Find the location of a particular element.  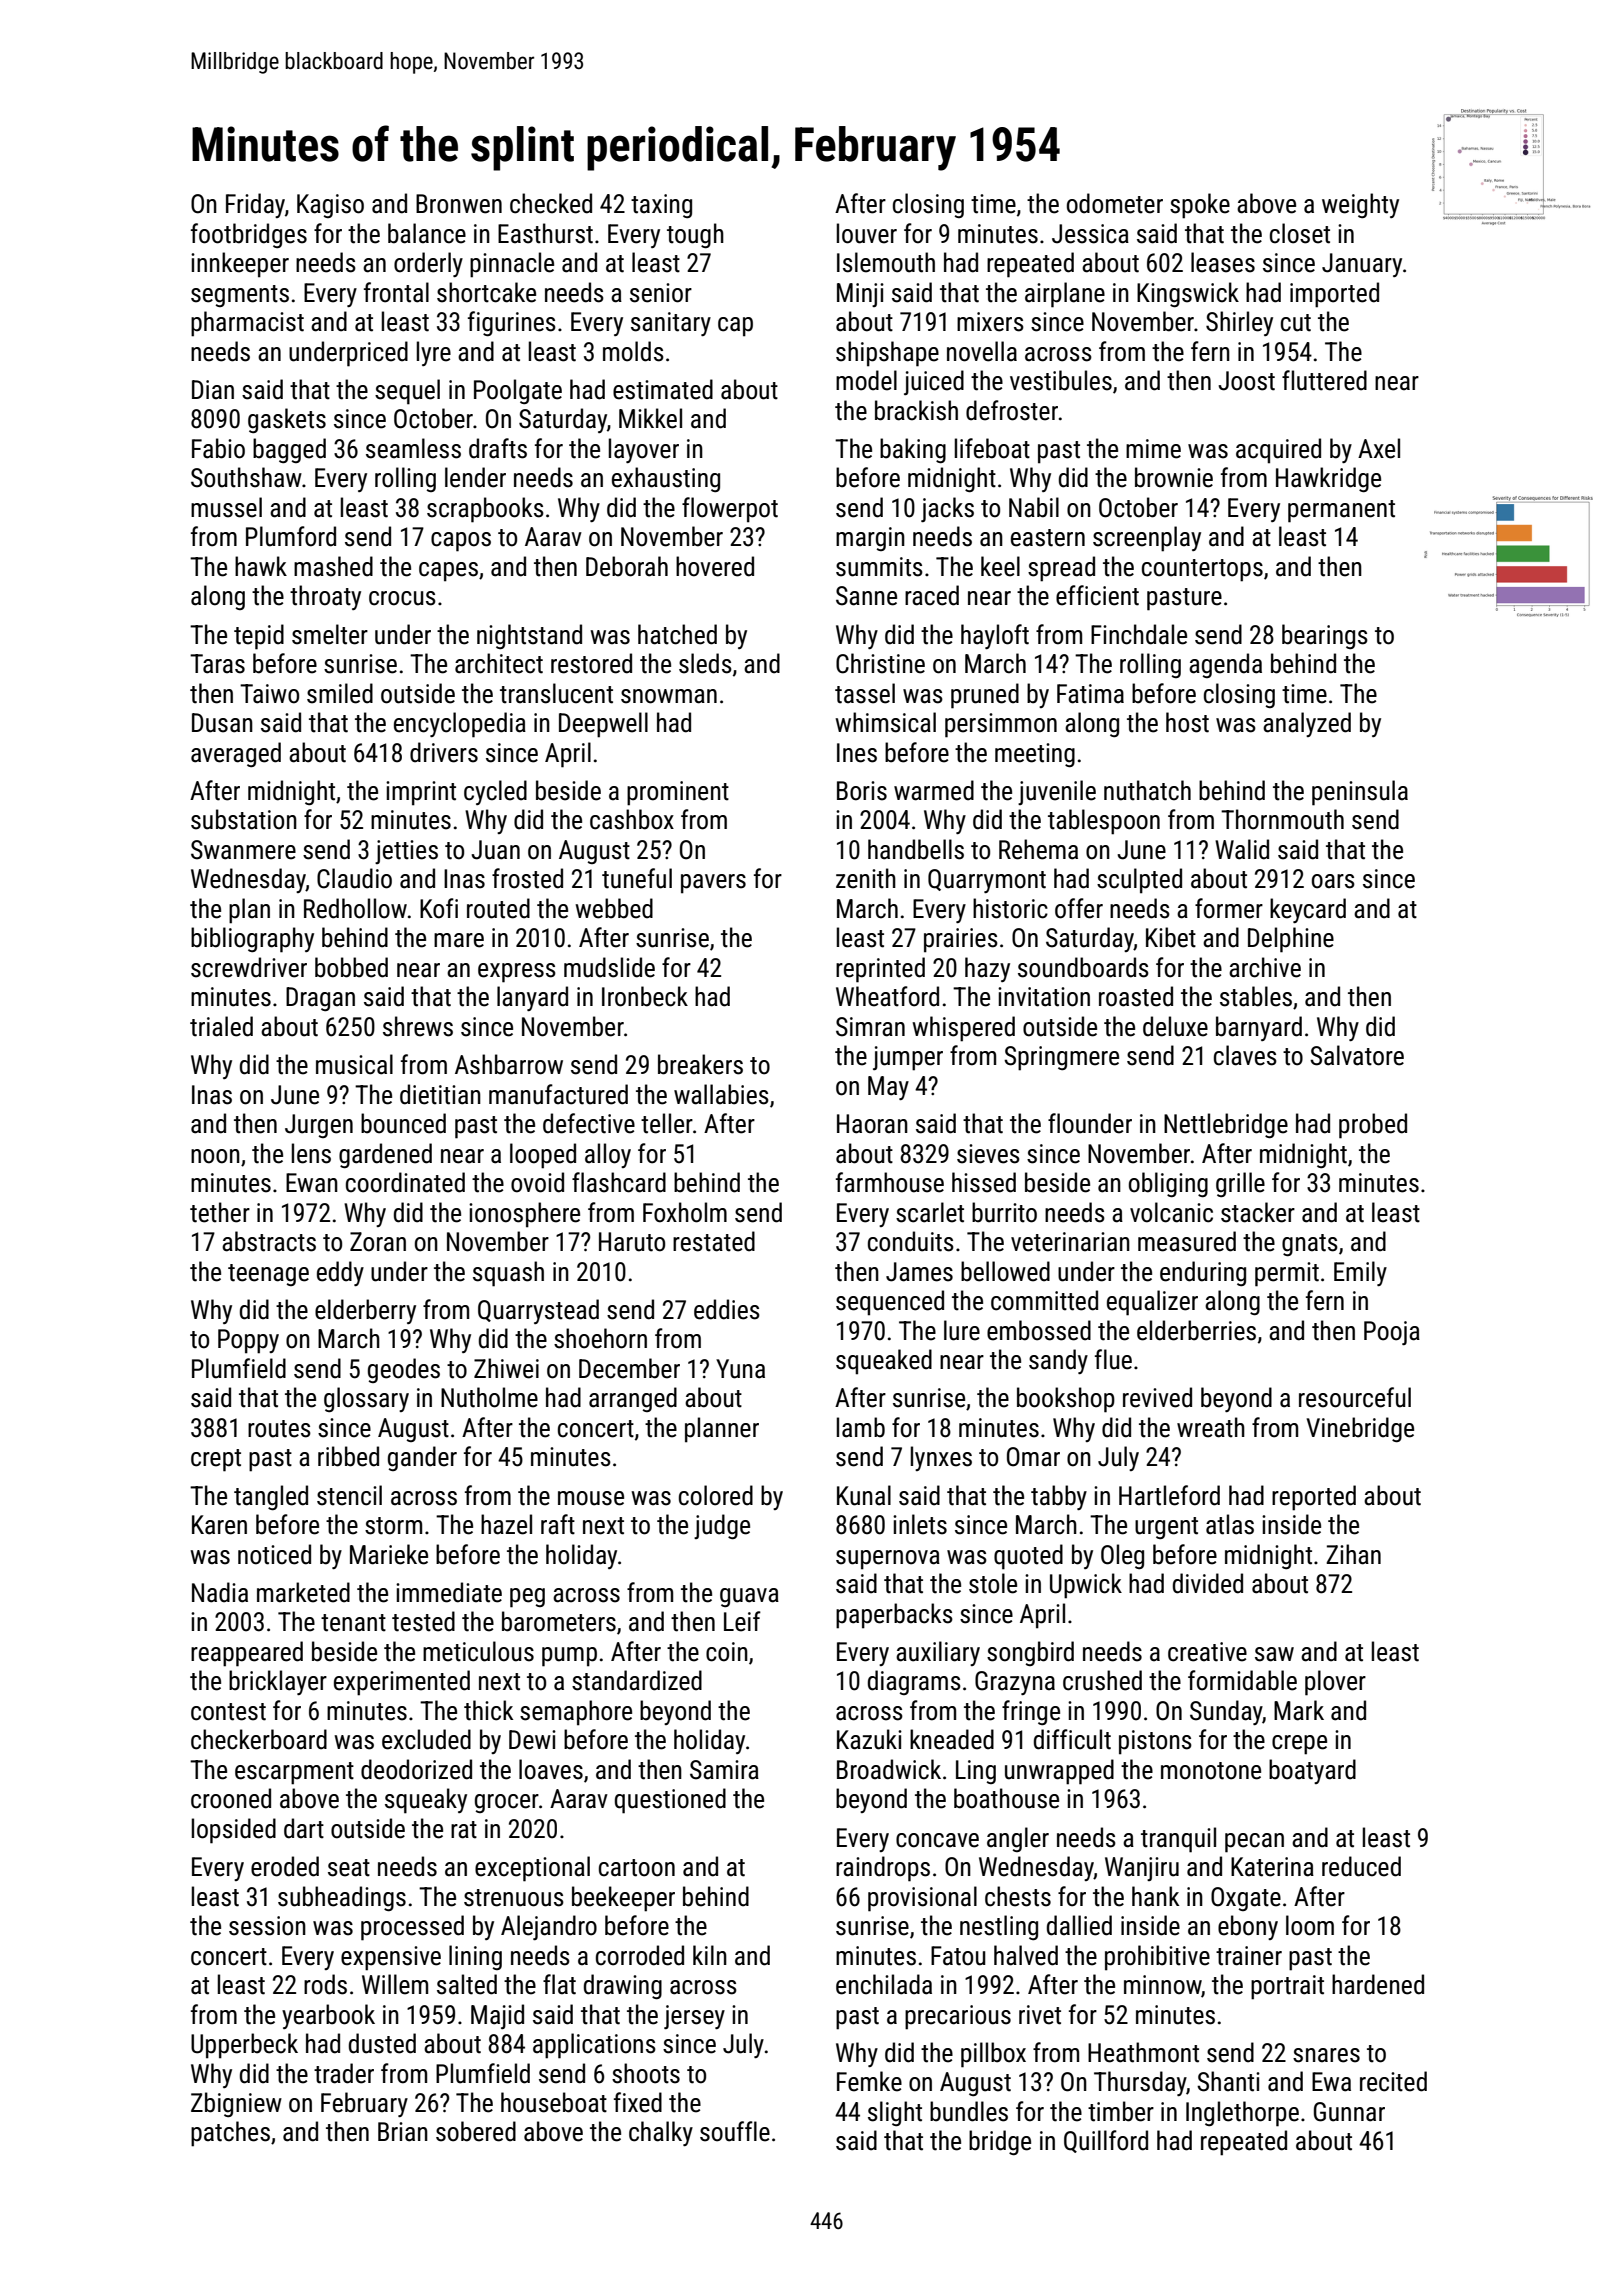

spoke is located at coordinates (1200, 206).
